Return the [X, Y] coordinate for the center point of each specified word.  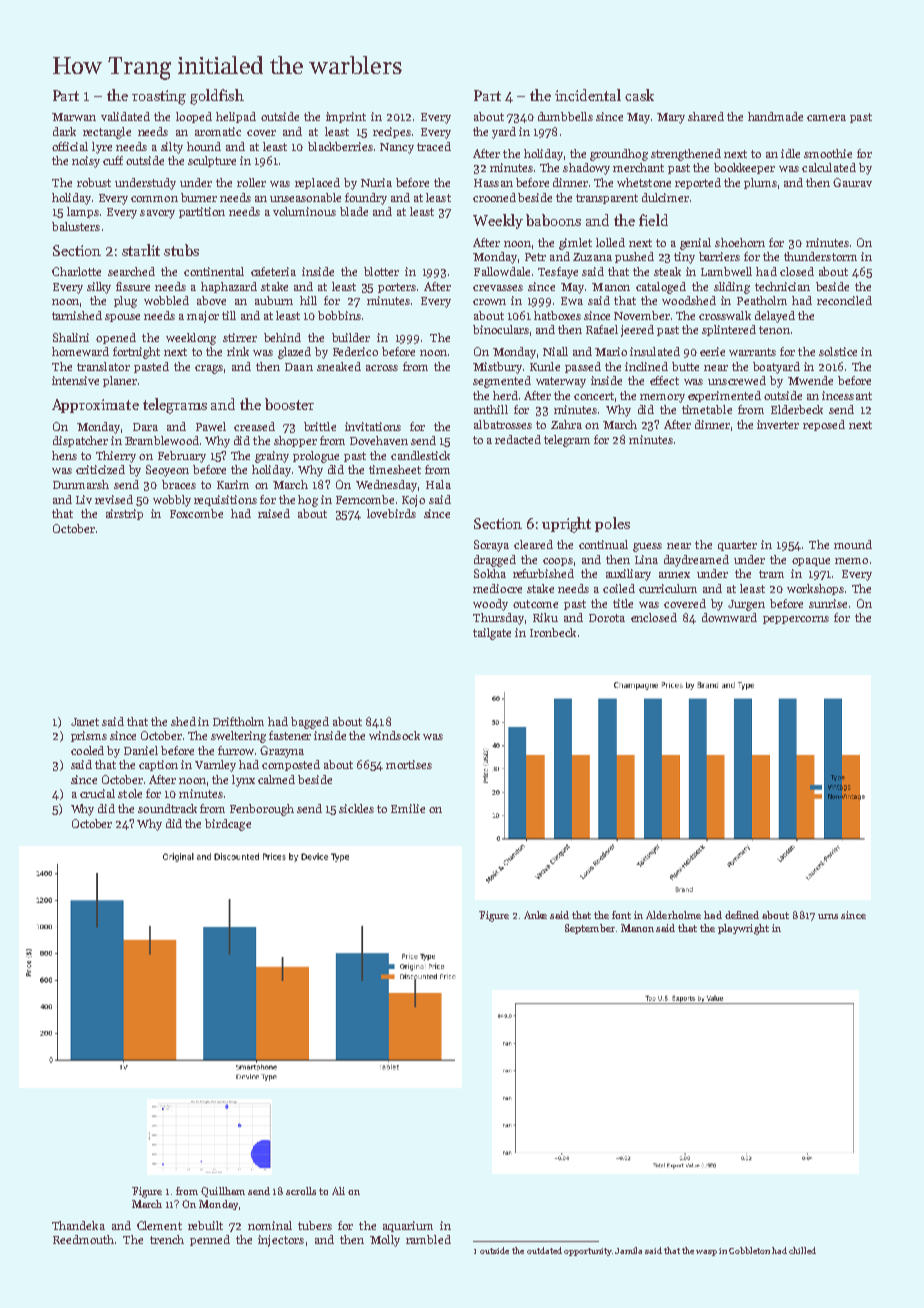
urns [828, 916]
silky [99, 288]
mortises [409, 764]
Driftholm [238, 721]
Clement [159, 1225]
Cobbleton [749, 1250]
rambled [428, 1239]
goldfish [217, 97]
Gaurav [852, 182]
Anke [535, 915]
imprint [346, 117]
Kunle [545, 366]
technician [782, 286]
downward [729, 617]
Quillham [223, 1192]
